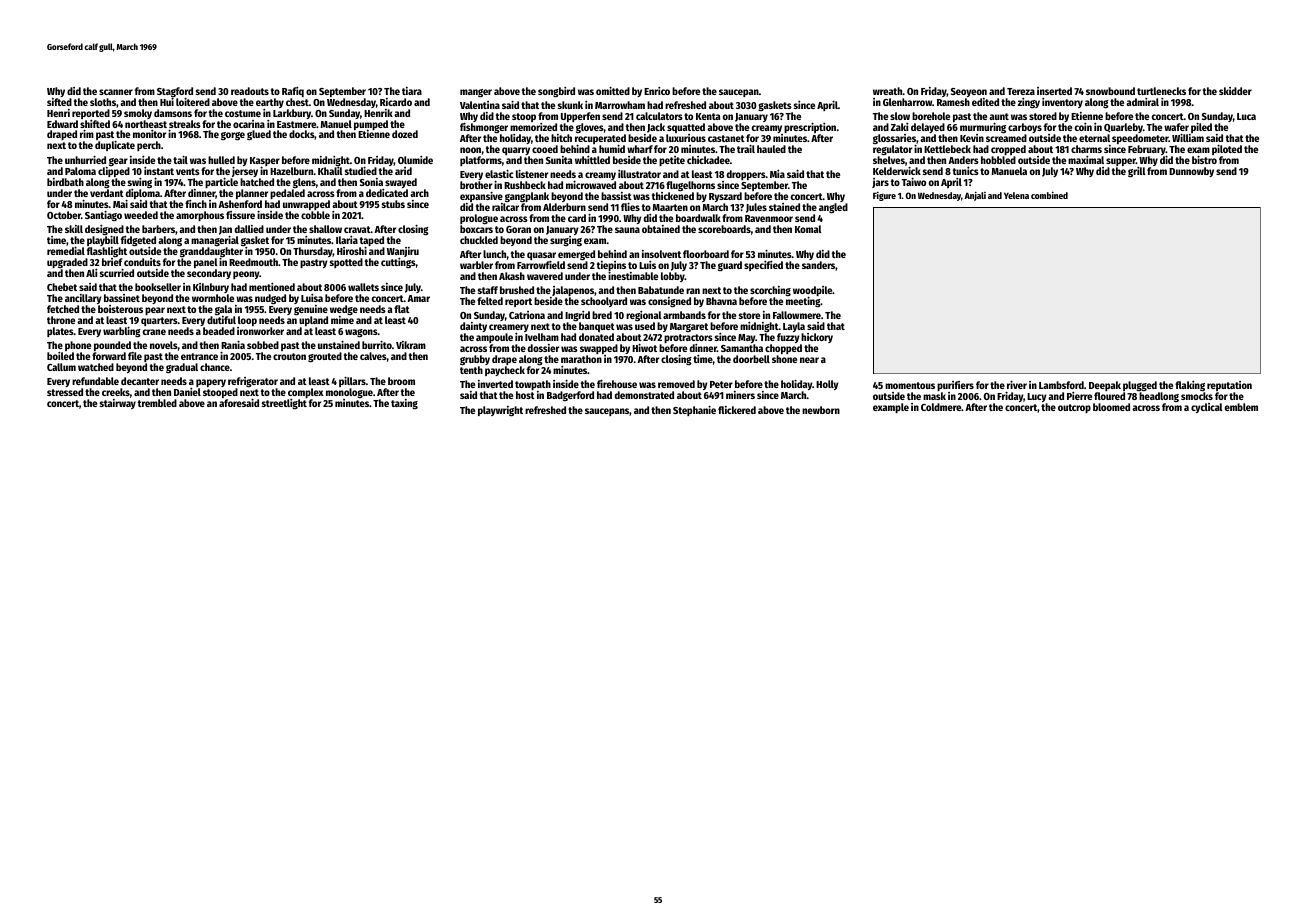 The height and width of the document is (924, 1308). Describe the element at coordinates (1021, 91) in the document. I see `Tereza` at that location.
